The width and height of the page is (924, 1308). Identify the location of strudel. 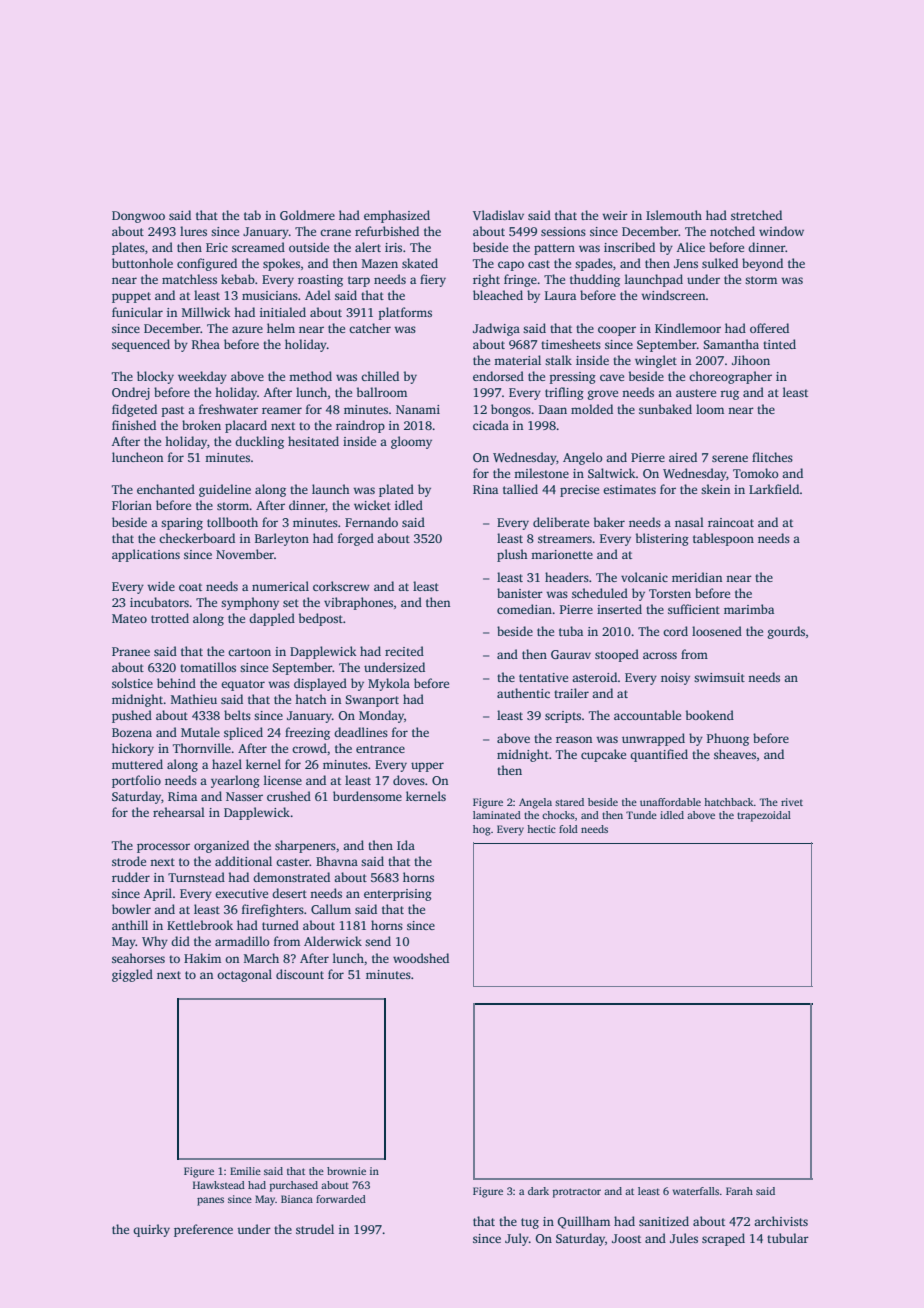
(315, 1229).
